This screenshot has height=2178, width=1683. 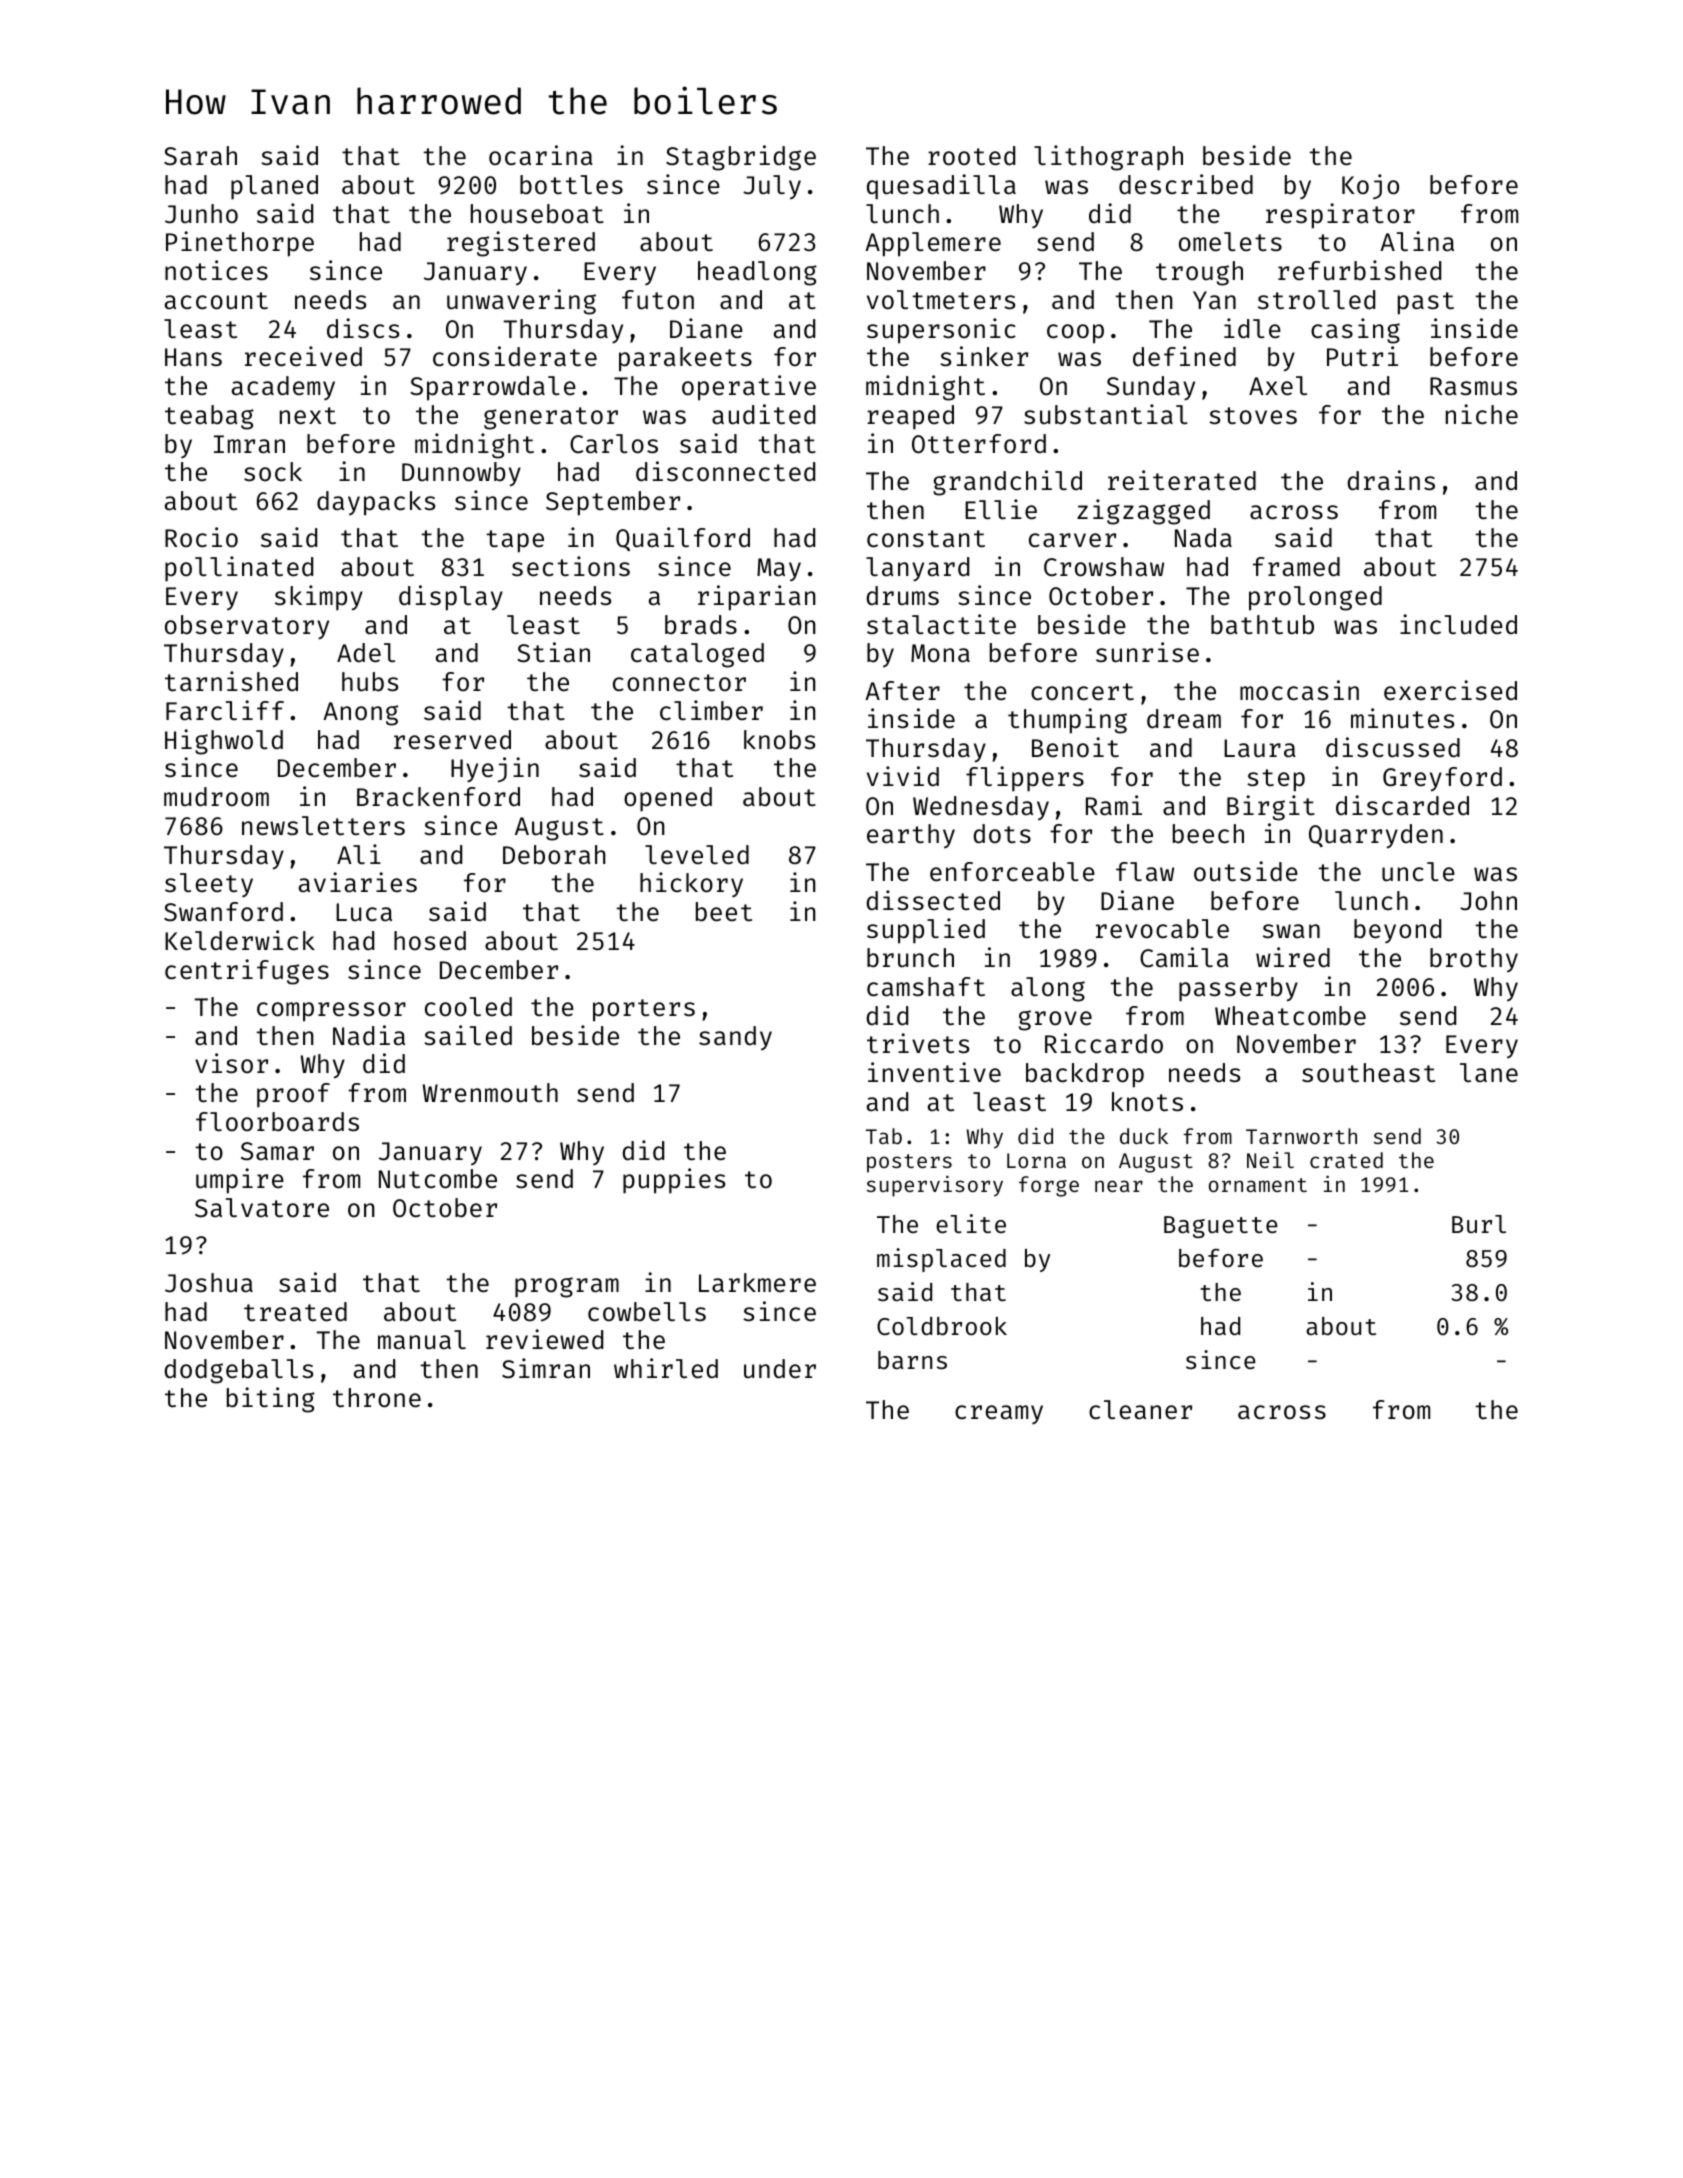 I want to click on ocarina, so click(x=541, y=155).
